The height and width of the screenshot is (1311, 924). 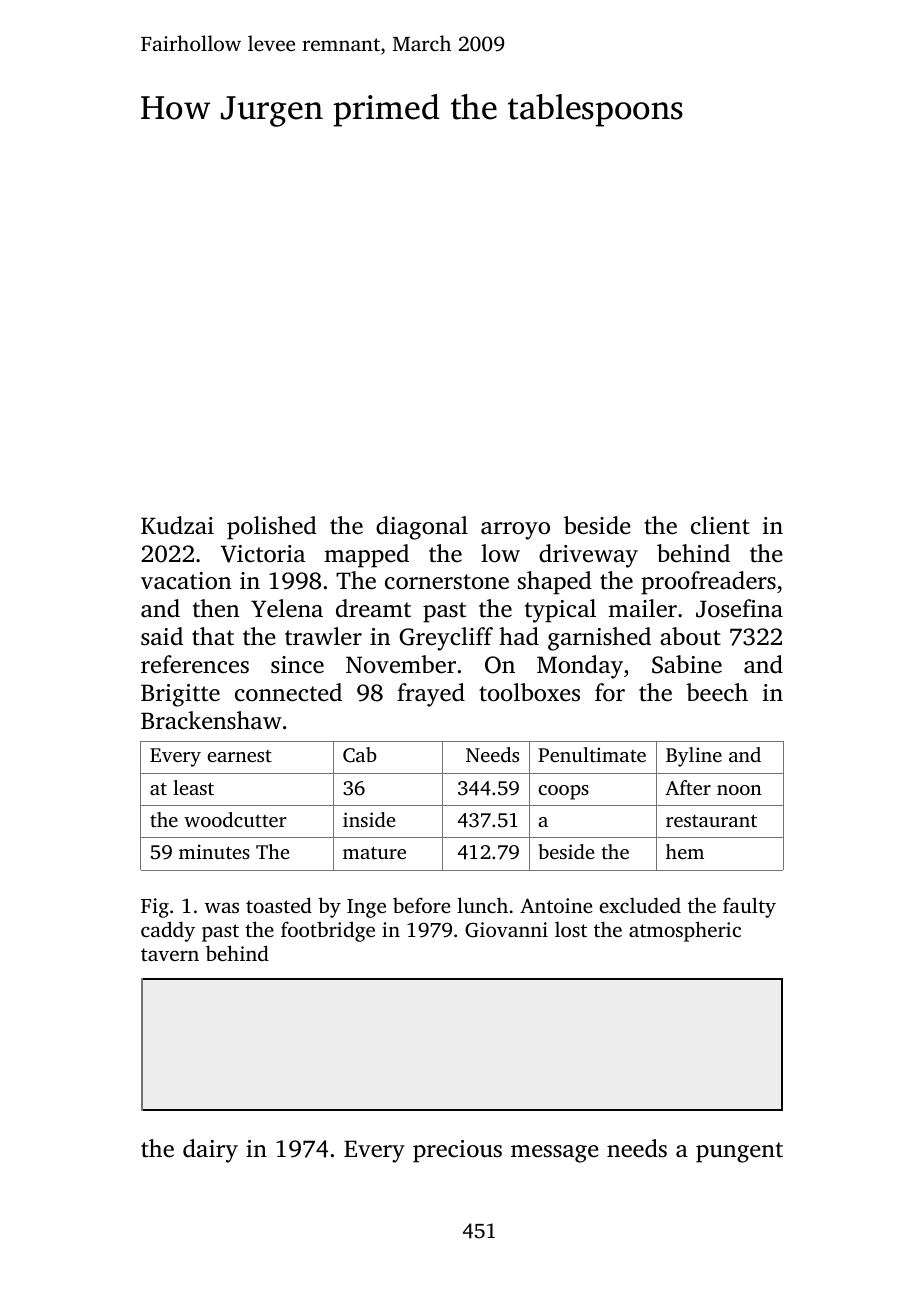 I want to click on dairy, so click(x=210, y=1151).
